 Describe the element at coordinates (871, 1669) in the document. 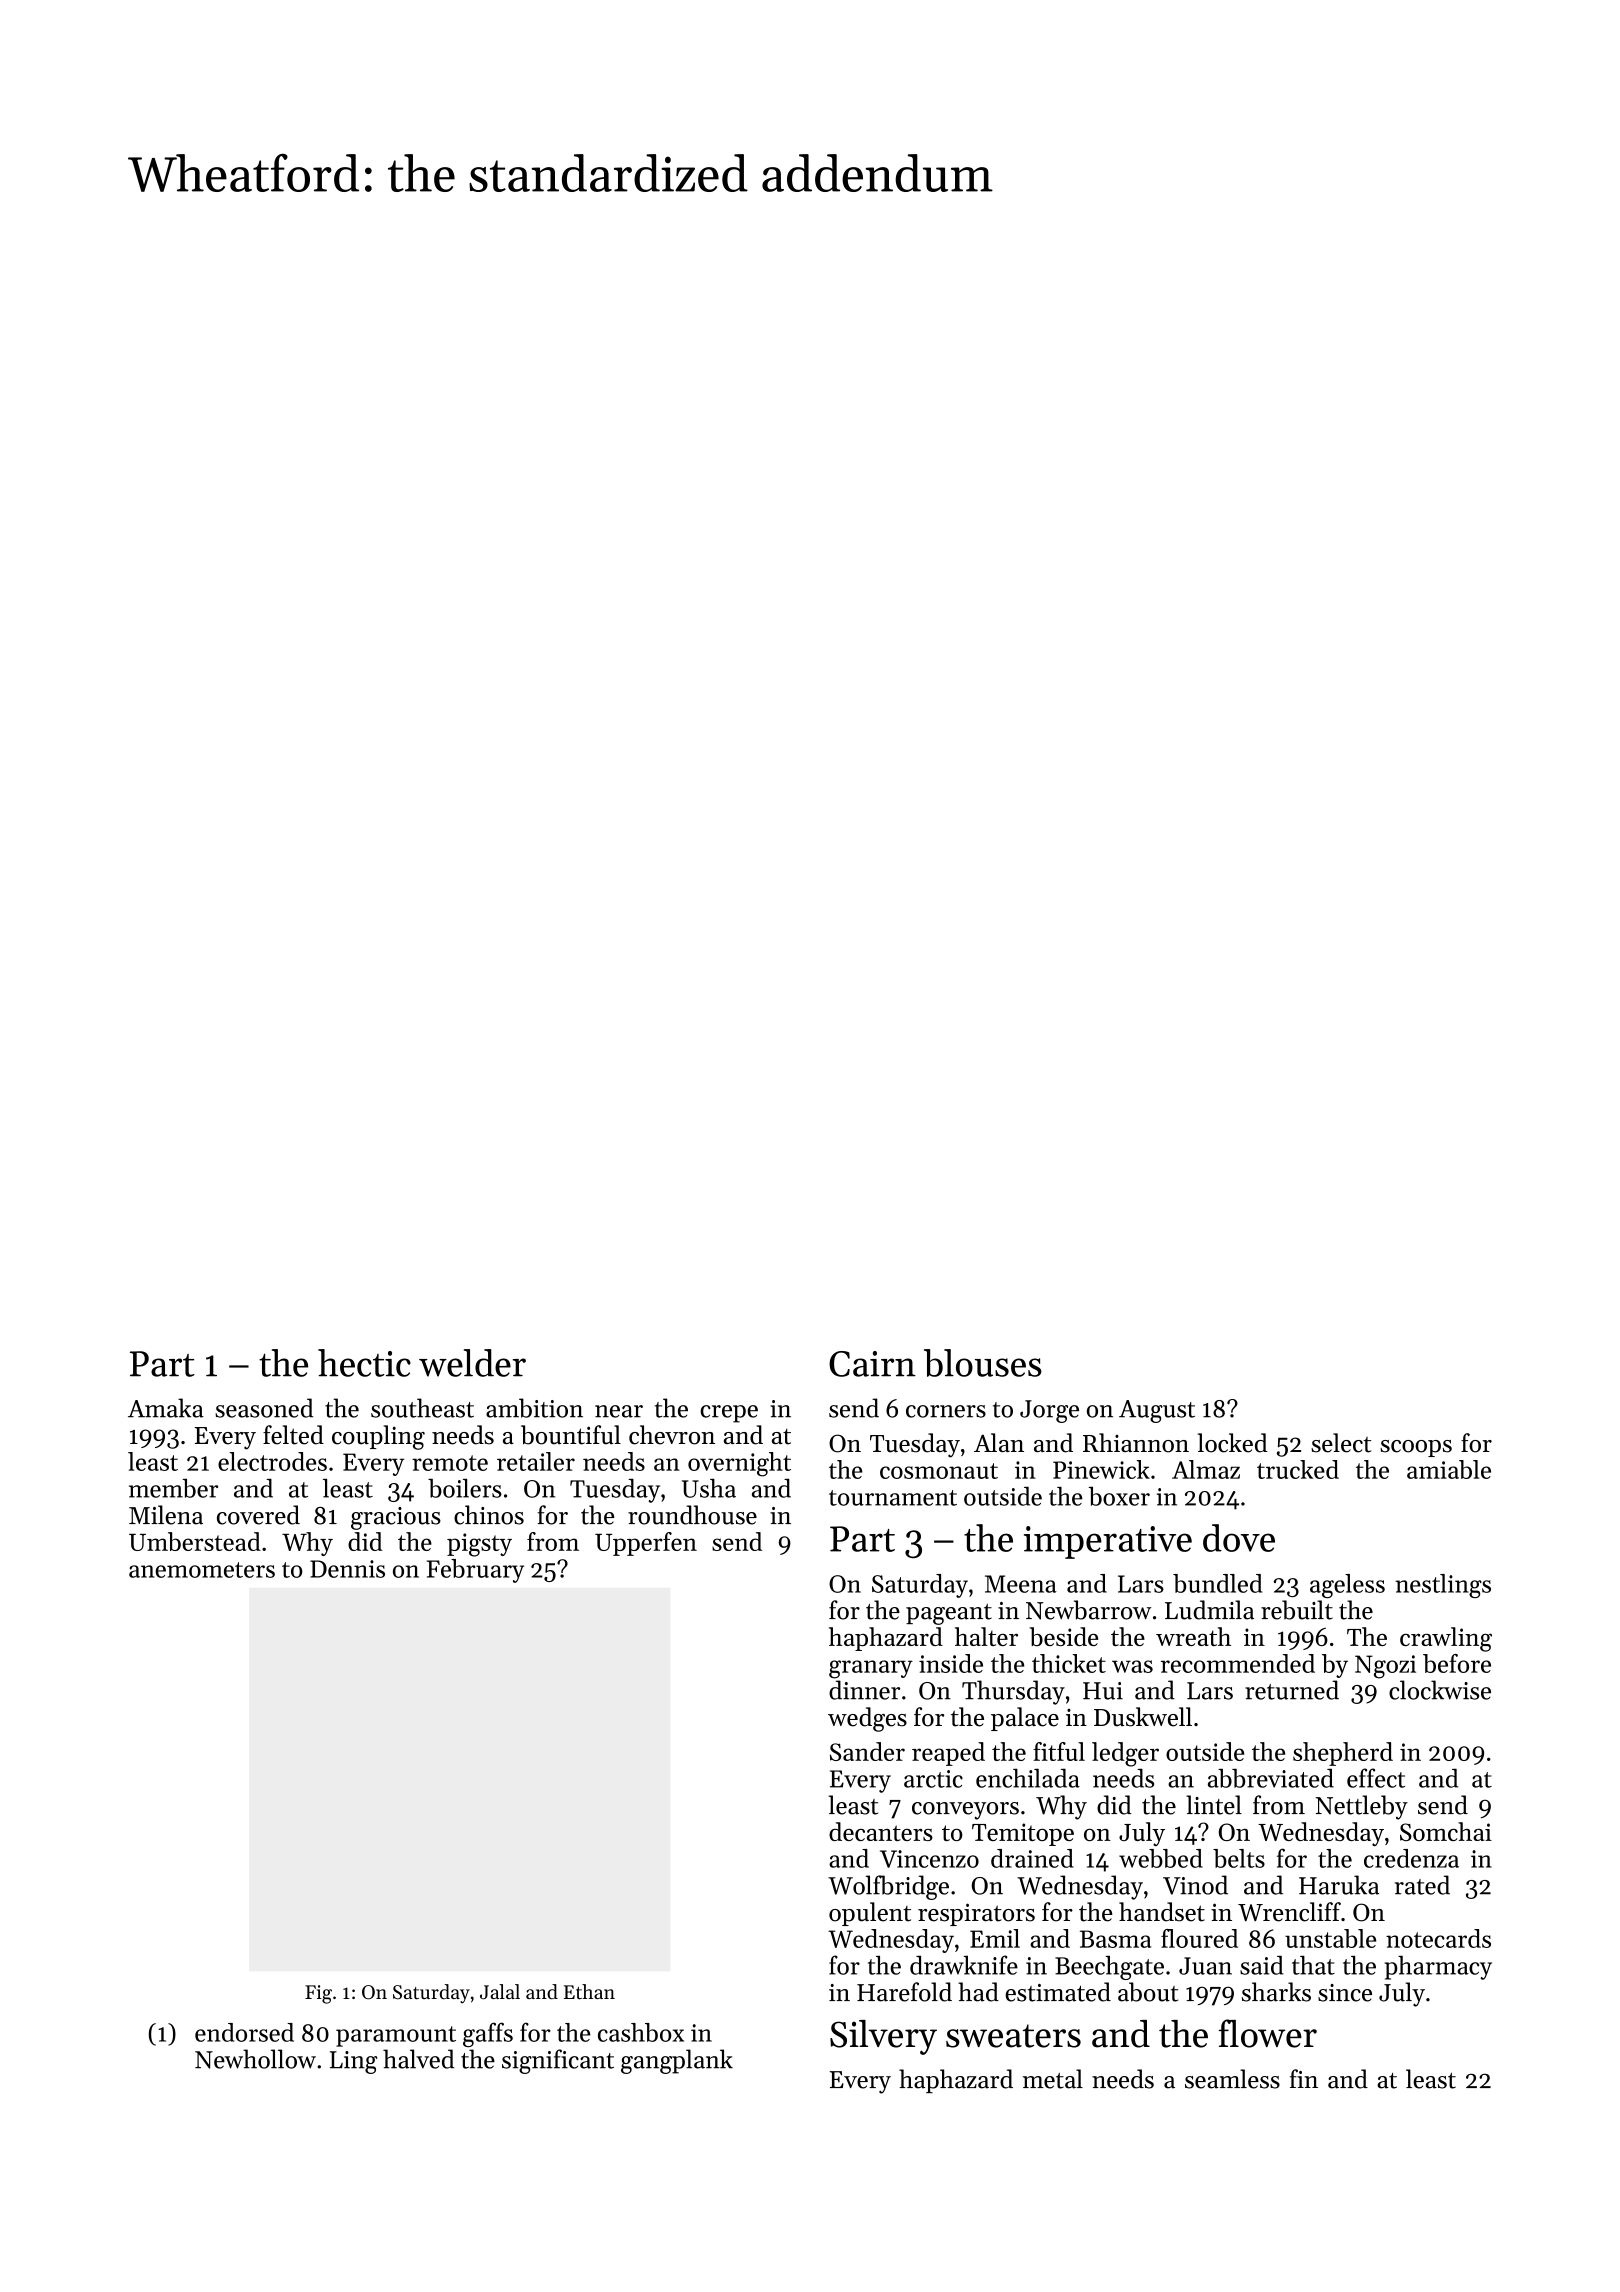

I see `granary` at that location.
